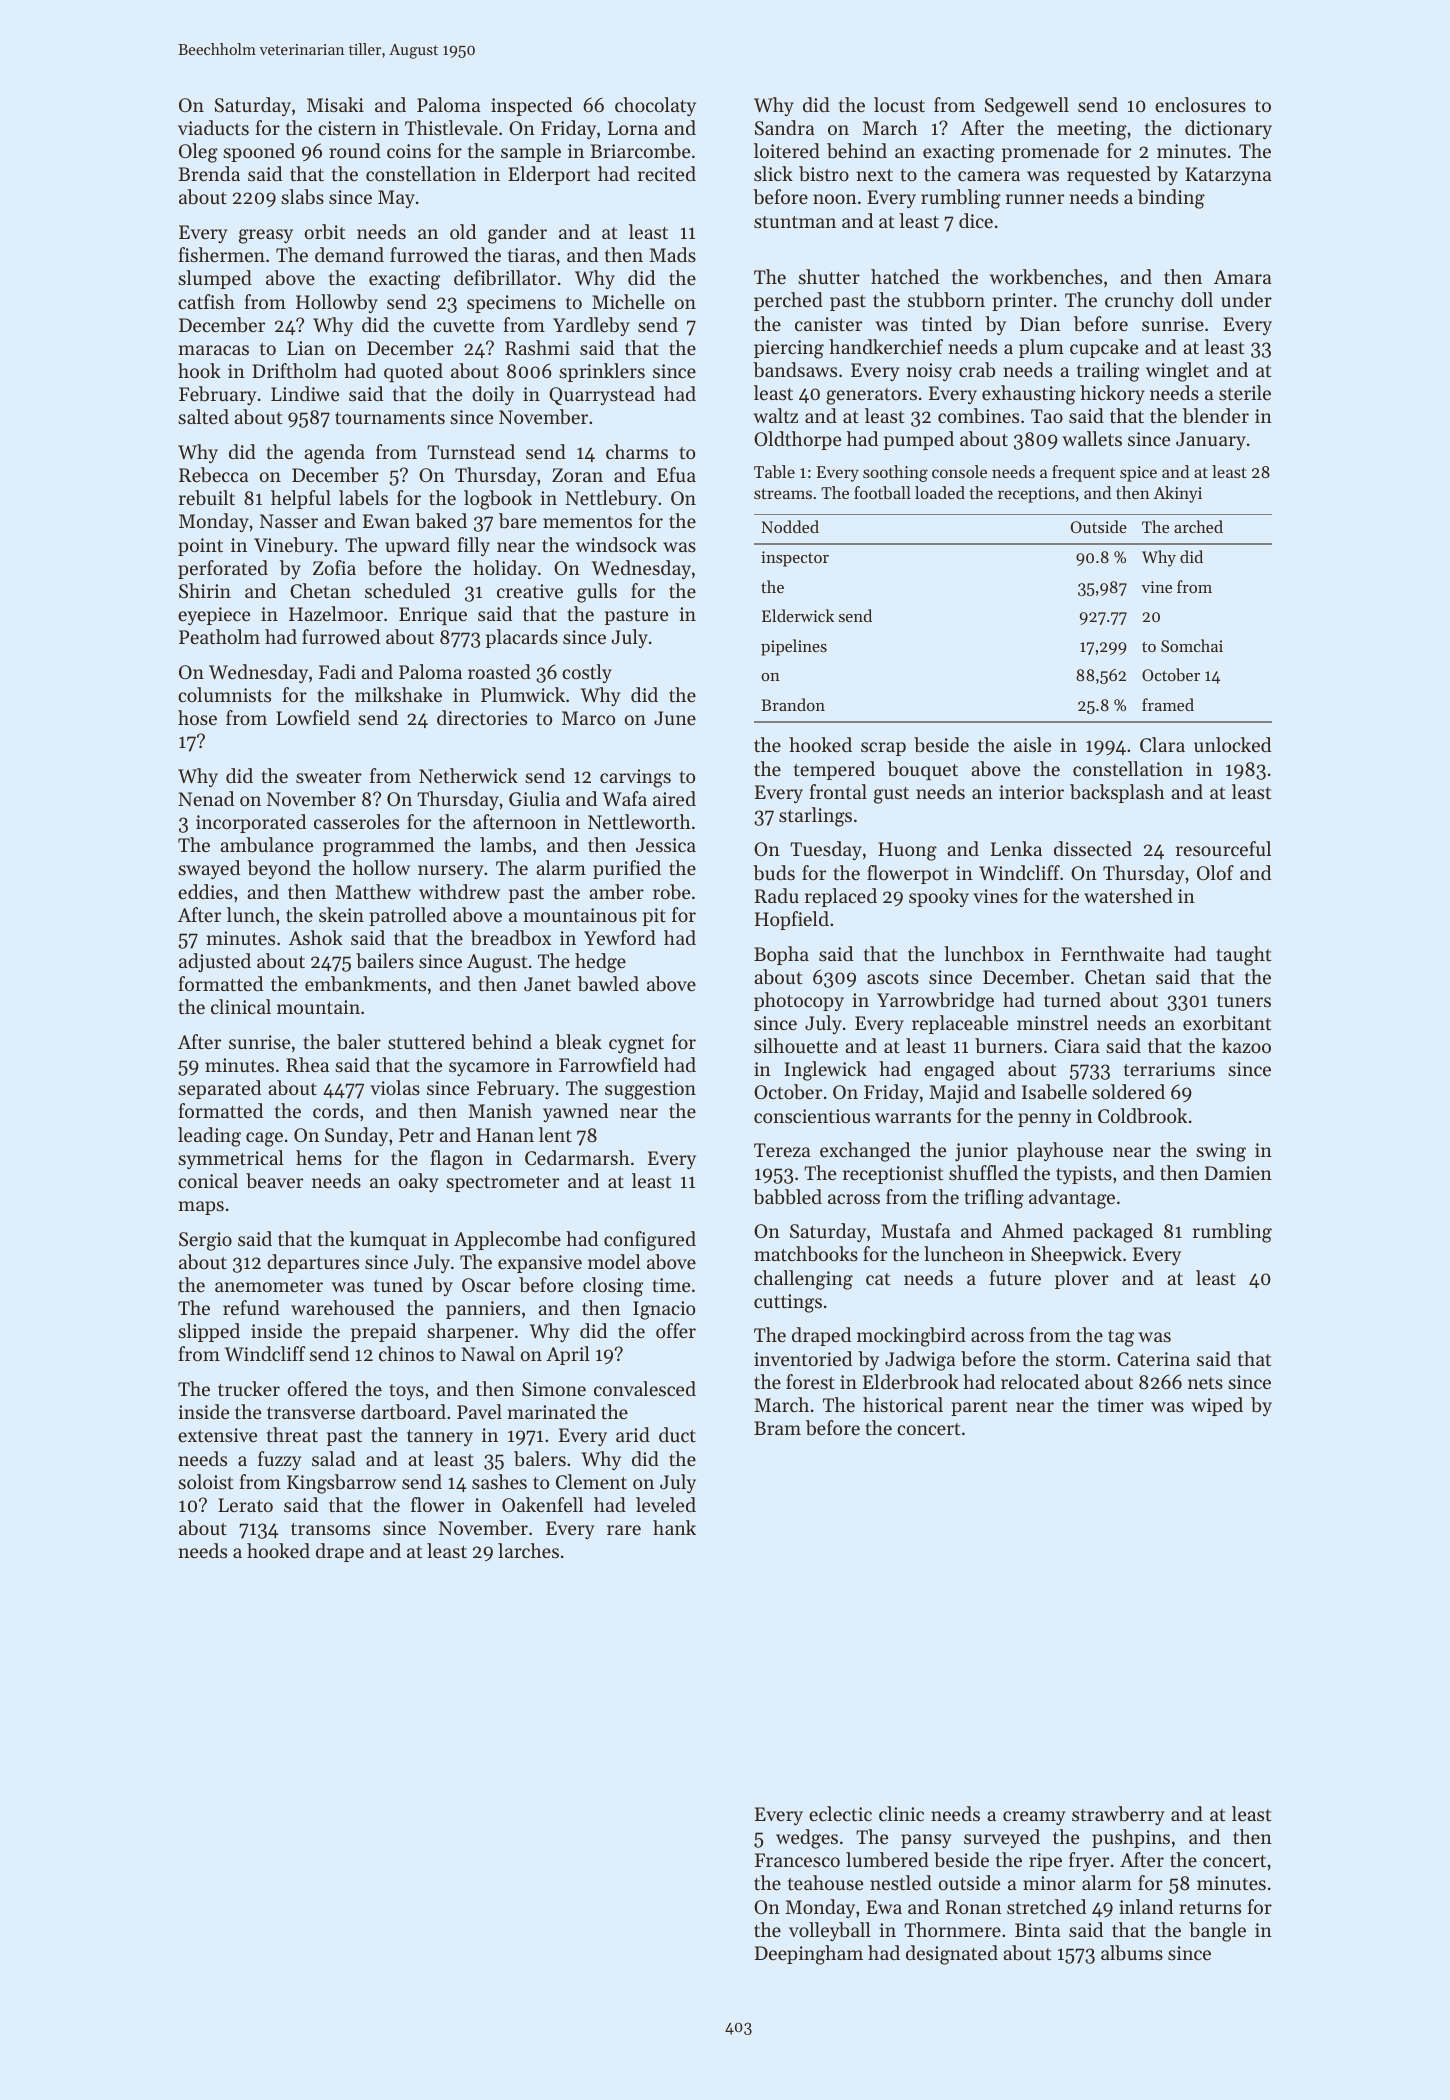  I want to click on enclosures, so click(1200, 104).
